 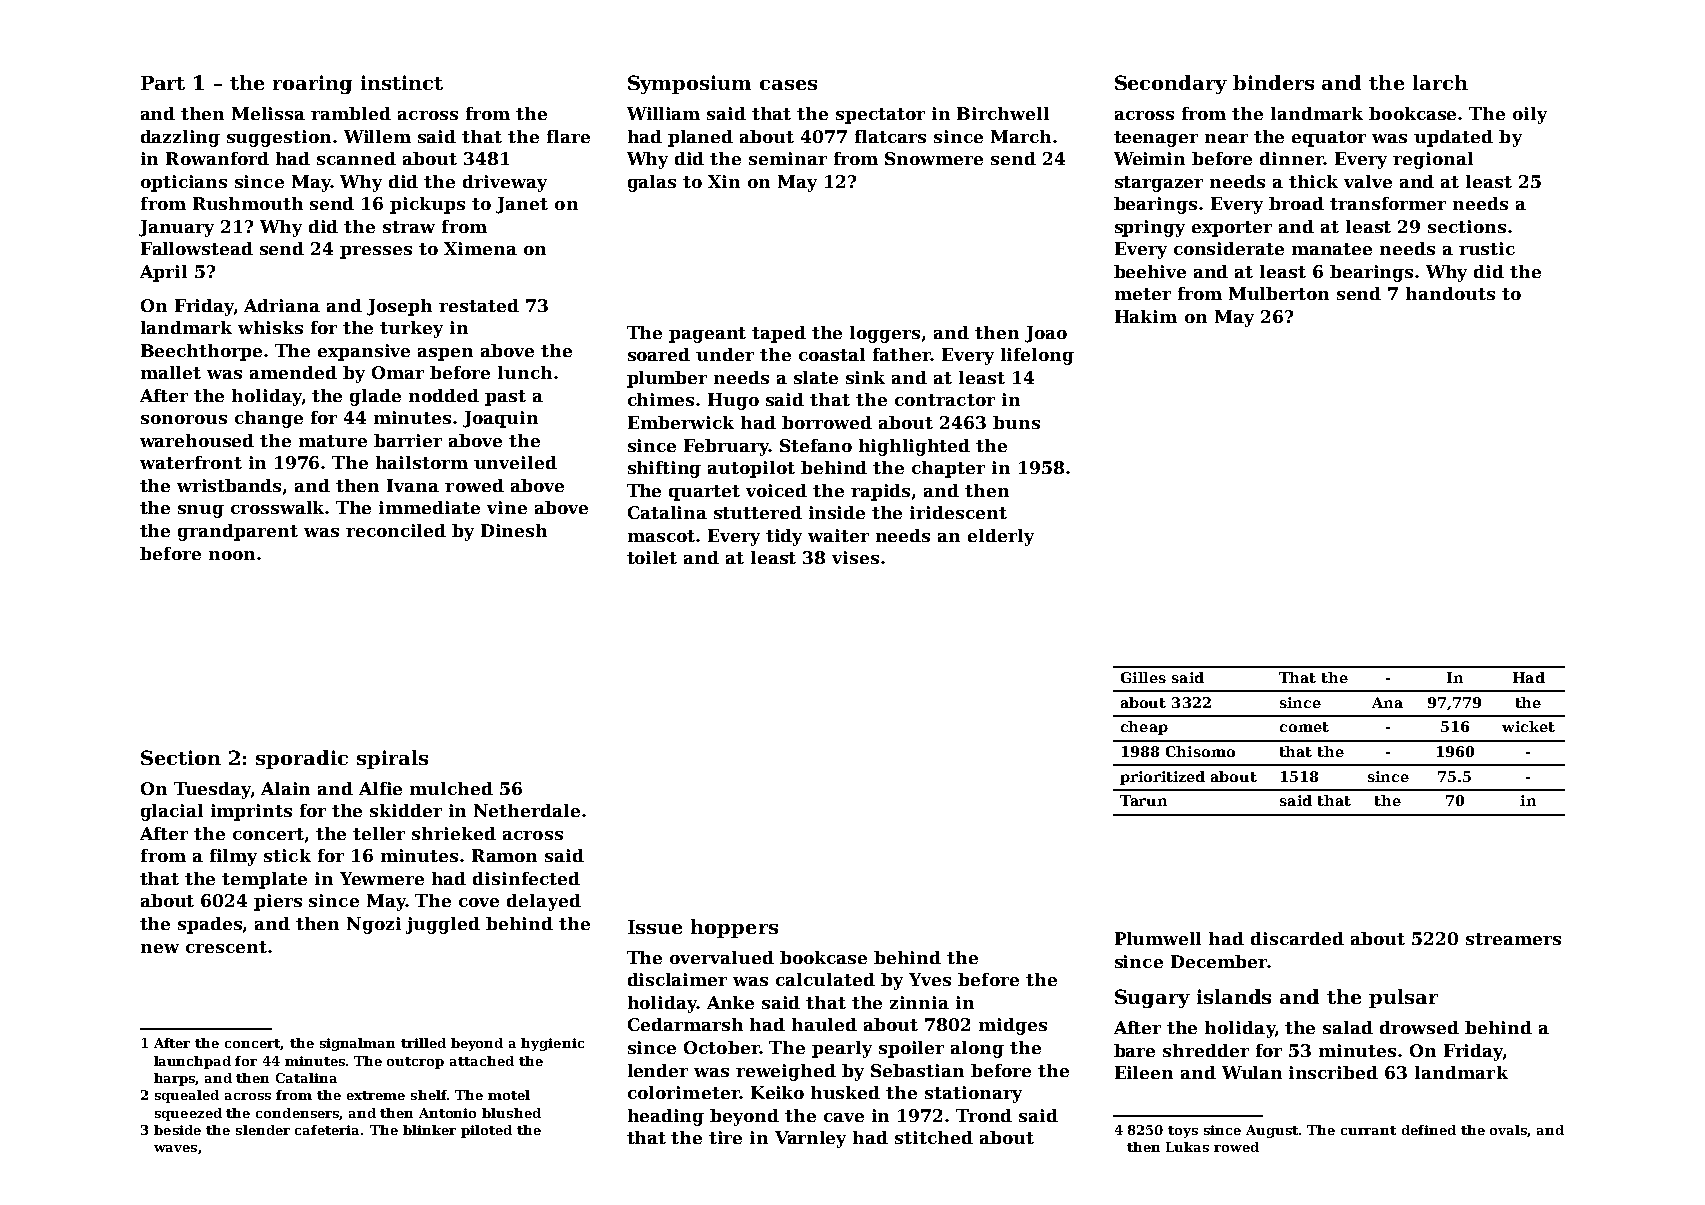 What do you see at coordinates (514, 530) in the screenshot?
I see `Dinesh` at bounding box center [514, 530].
